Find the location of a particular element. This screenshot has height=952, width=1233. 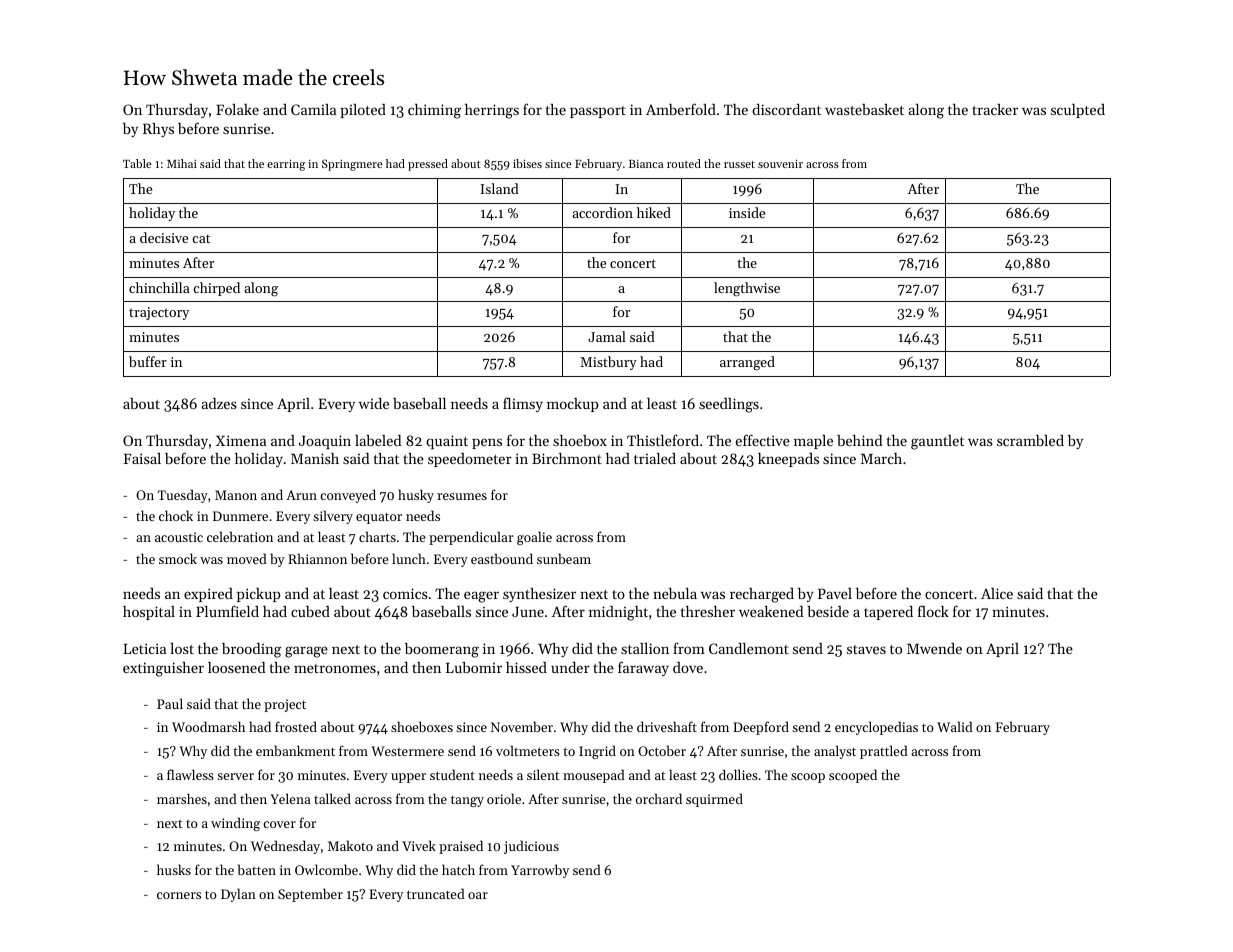

staves is located at coordinates (866, 649).
